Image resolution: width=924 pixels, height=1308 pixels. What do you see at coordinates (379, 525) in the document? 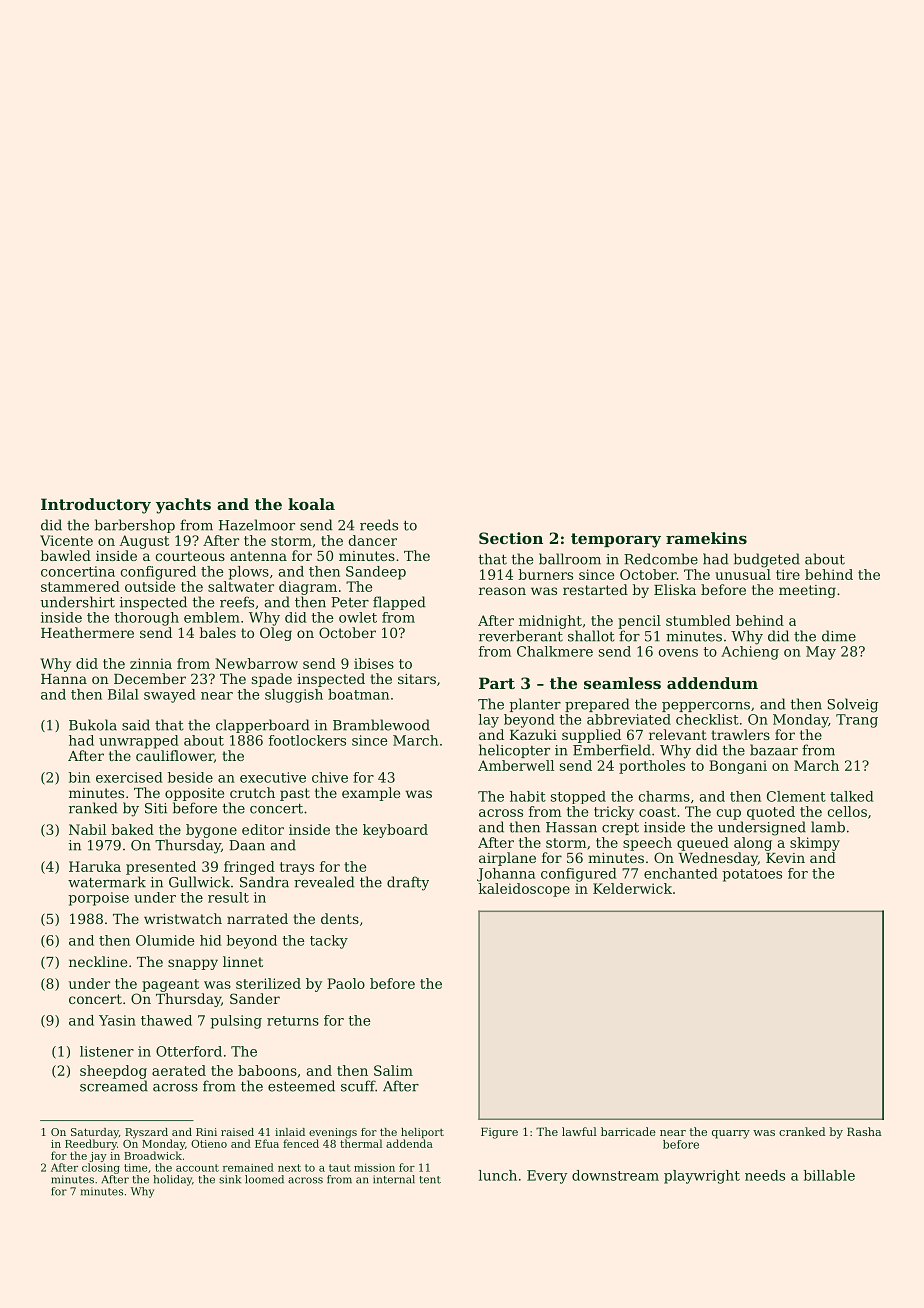
I see `reeds` at bounding box center [379, 525].
